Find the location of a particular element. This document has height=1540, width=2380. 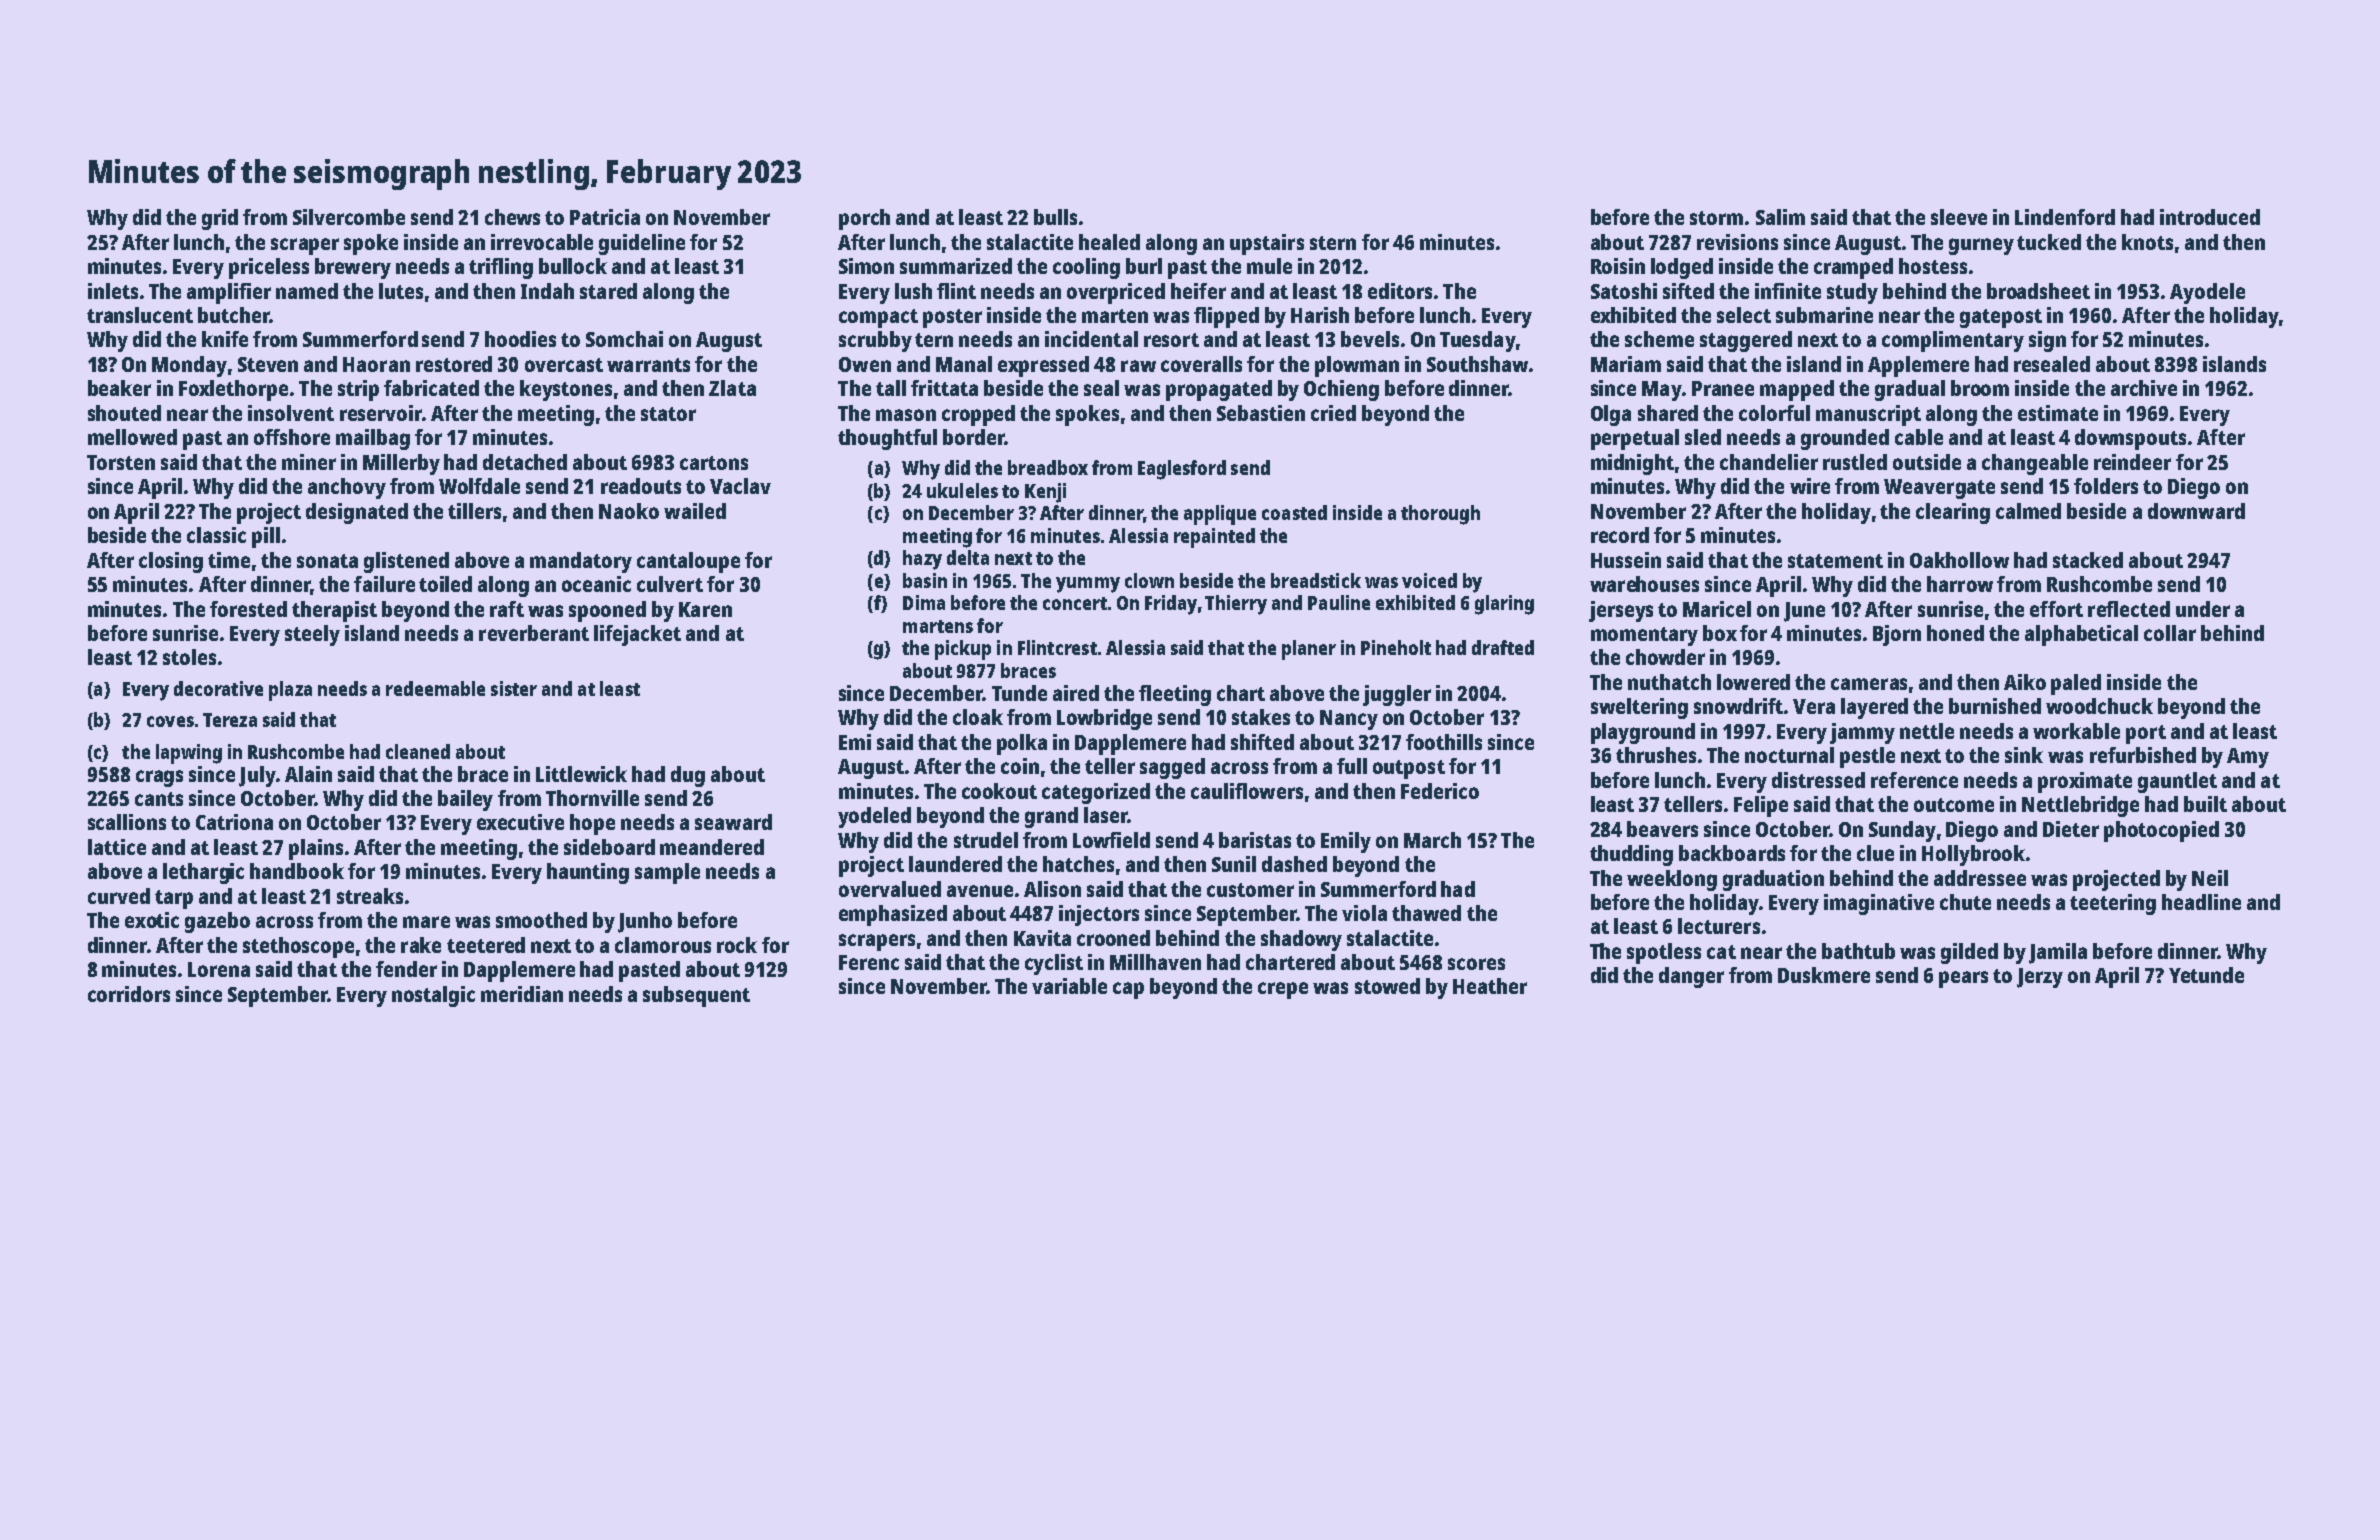

lattice is located at coordinates (117, 847).
